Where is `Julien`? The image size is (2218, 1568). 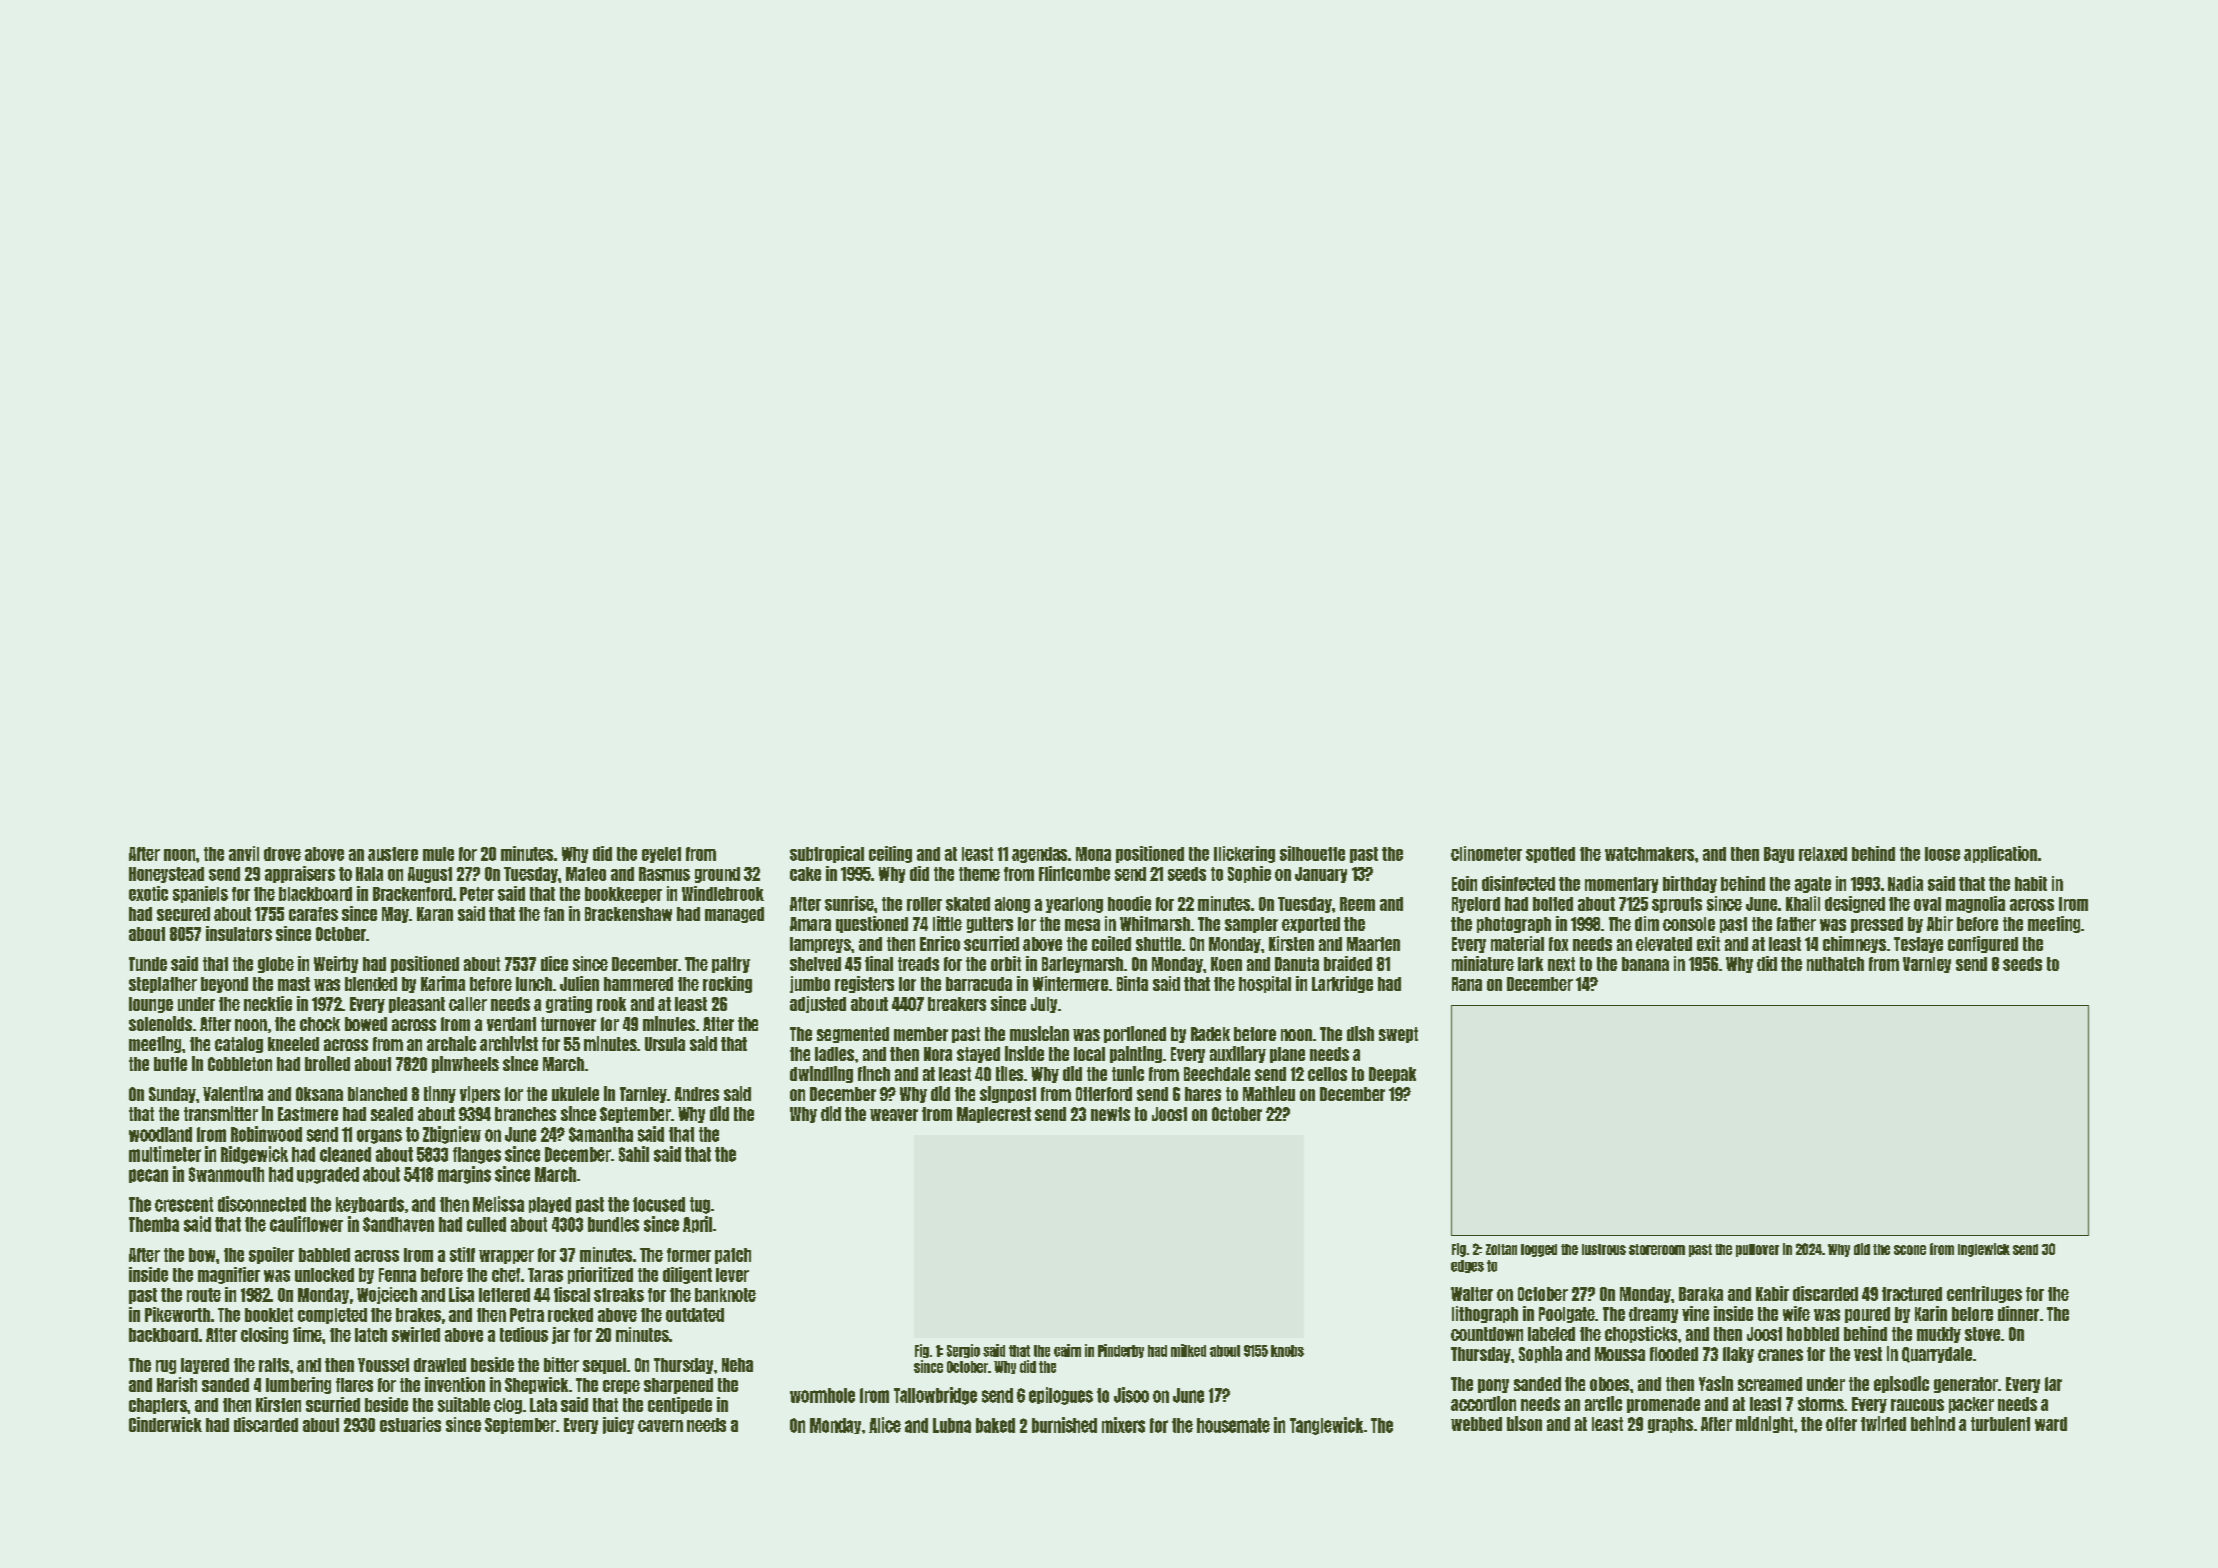
Julien is located at coordinates (579, 983).
